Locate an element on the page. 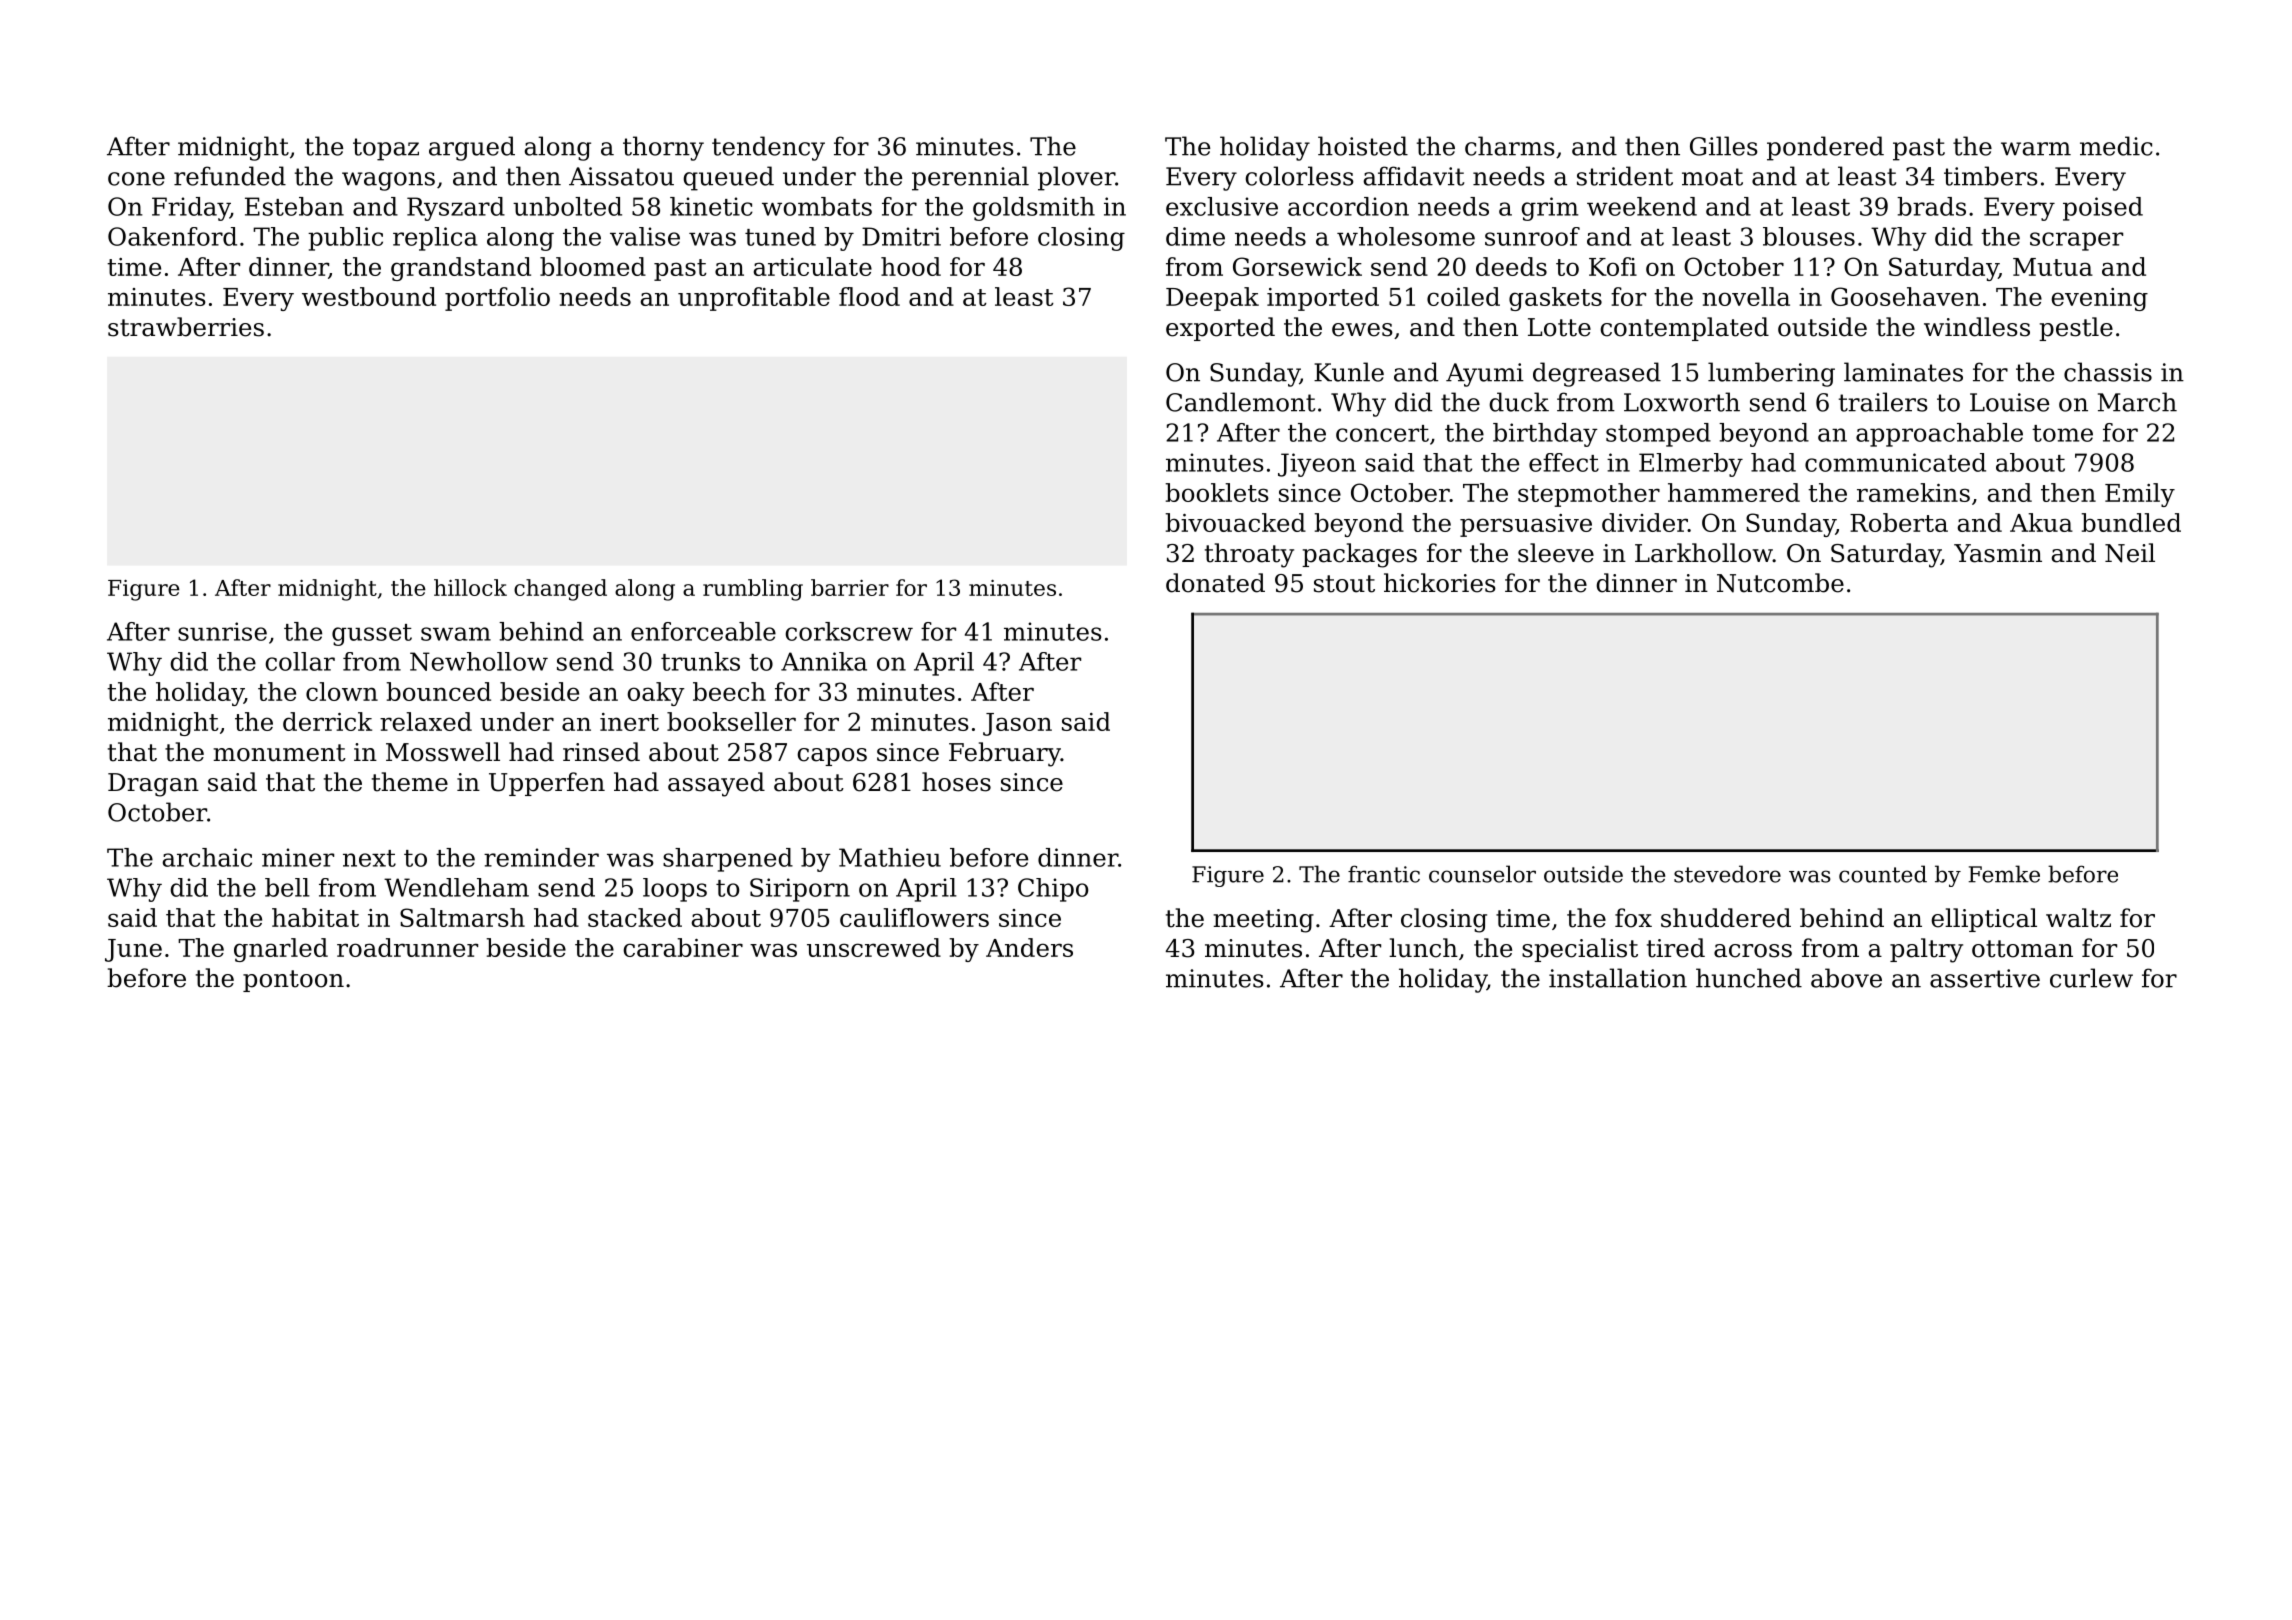 This page has height=1620, width=2292. pontoon is located at coordinates (293, 981).
